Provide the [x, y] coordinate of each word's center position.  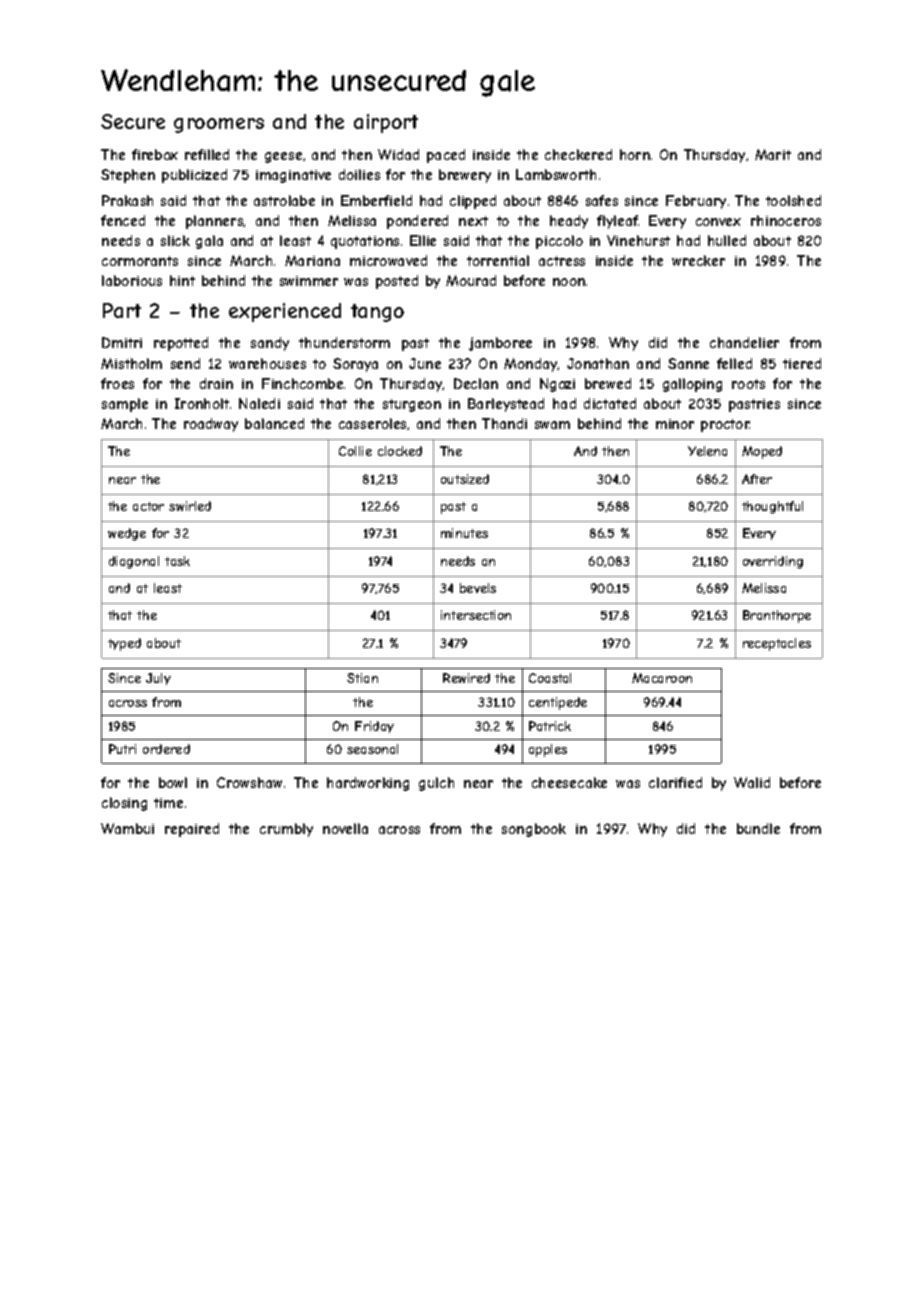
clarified [675, 782]
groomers [219, 125]
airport [386, 123]
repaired [192, 830]
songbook [534, 830]
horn [635, 154]
